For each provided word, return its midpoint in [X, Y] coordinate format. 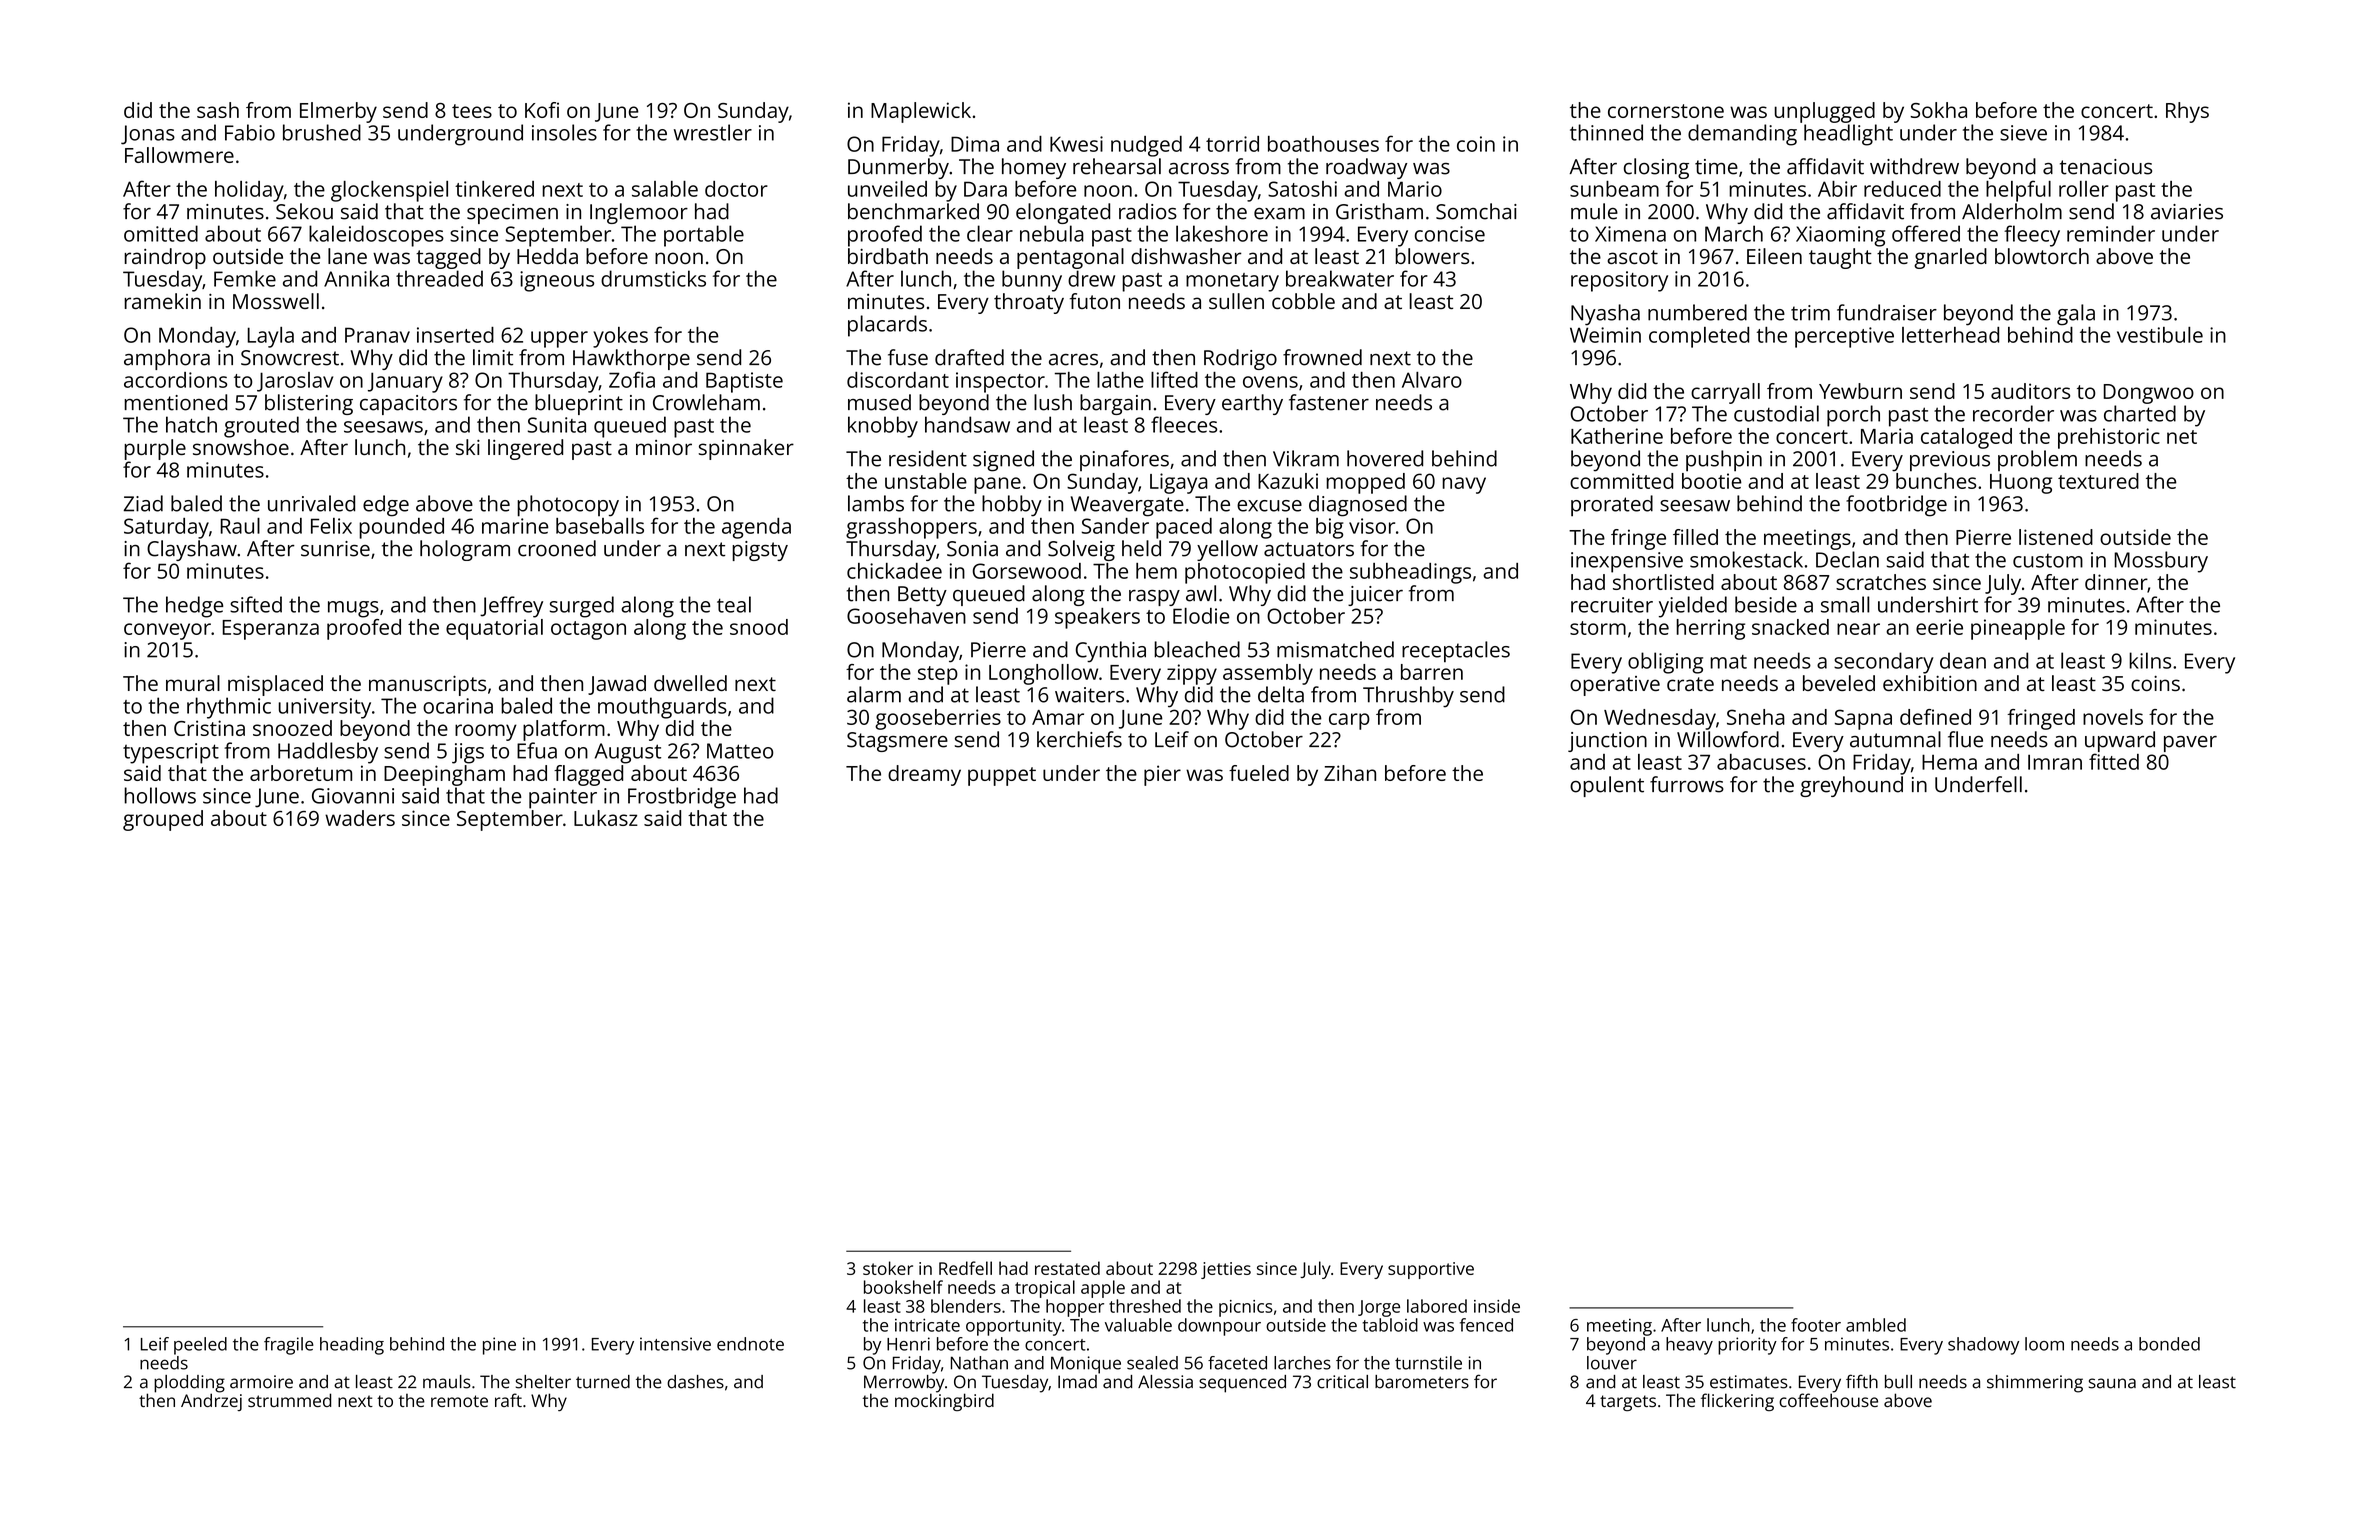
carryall [1725, 393]
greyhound [1851, 786]
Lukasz [606, 818]
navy [1464, 485]
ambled [1876, 1325]
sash [218, 110]
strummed [289, 1400]
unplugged [1825, 112]
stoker [888, 1268]
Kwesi [1076, 144]
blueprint [579, 404]
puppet [1002, 776]
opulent [1607, 786]
